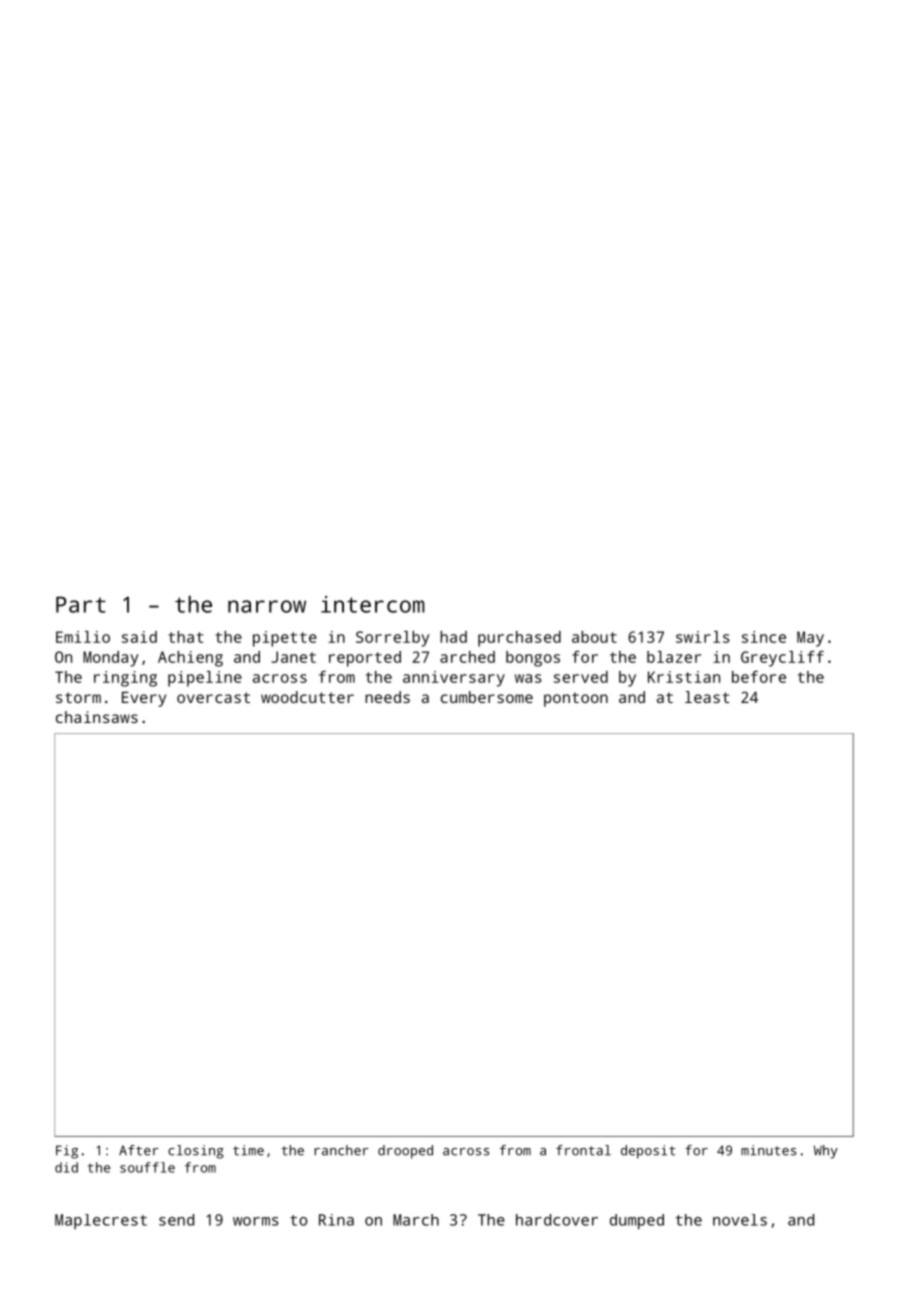 This page has width=908, height=1316. What do you see at coordinates (97, 717) in the page?
I see `chainsaws` at bounding box center [97, 717].
